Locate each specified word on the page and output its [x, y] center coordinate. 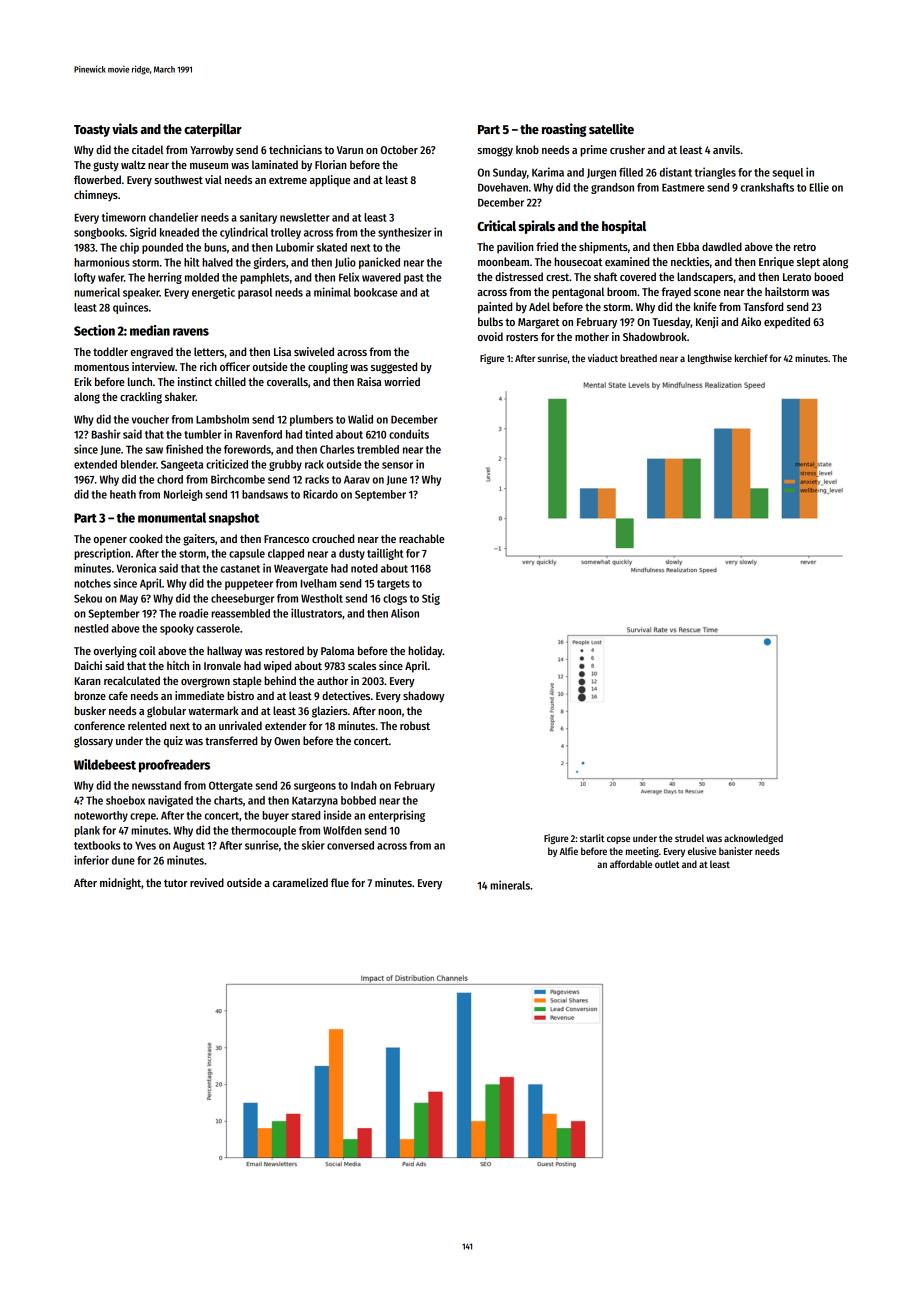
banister [736, 851]
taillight [385, 554]
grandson [612, 188]
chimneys [96, 196]
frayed [676, 293]
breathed [638, 358]
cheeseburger [242, 599]
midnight [120, 884]
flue [340, 882]
